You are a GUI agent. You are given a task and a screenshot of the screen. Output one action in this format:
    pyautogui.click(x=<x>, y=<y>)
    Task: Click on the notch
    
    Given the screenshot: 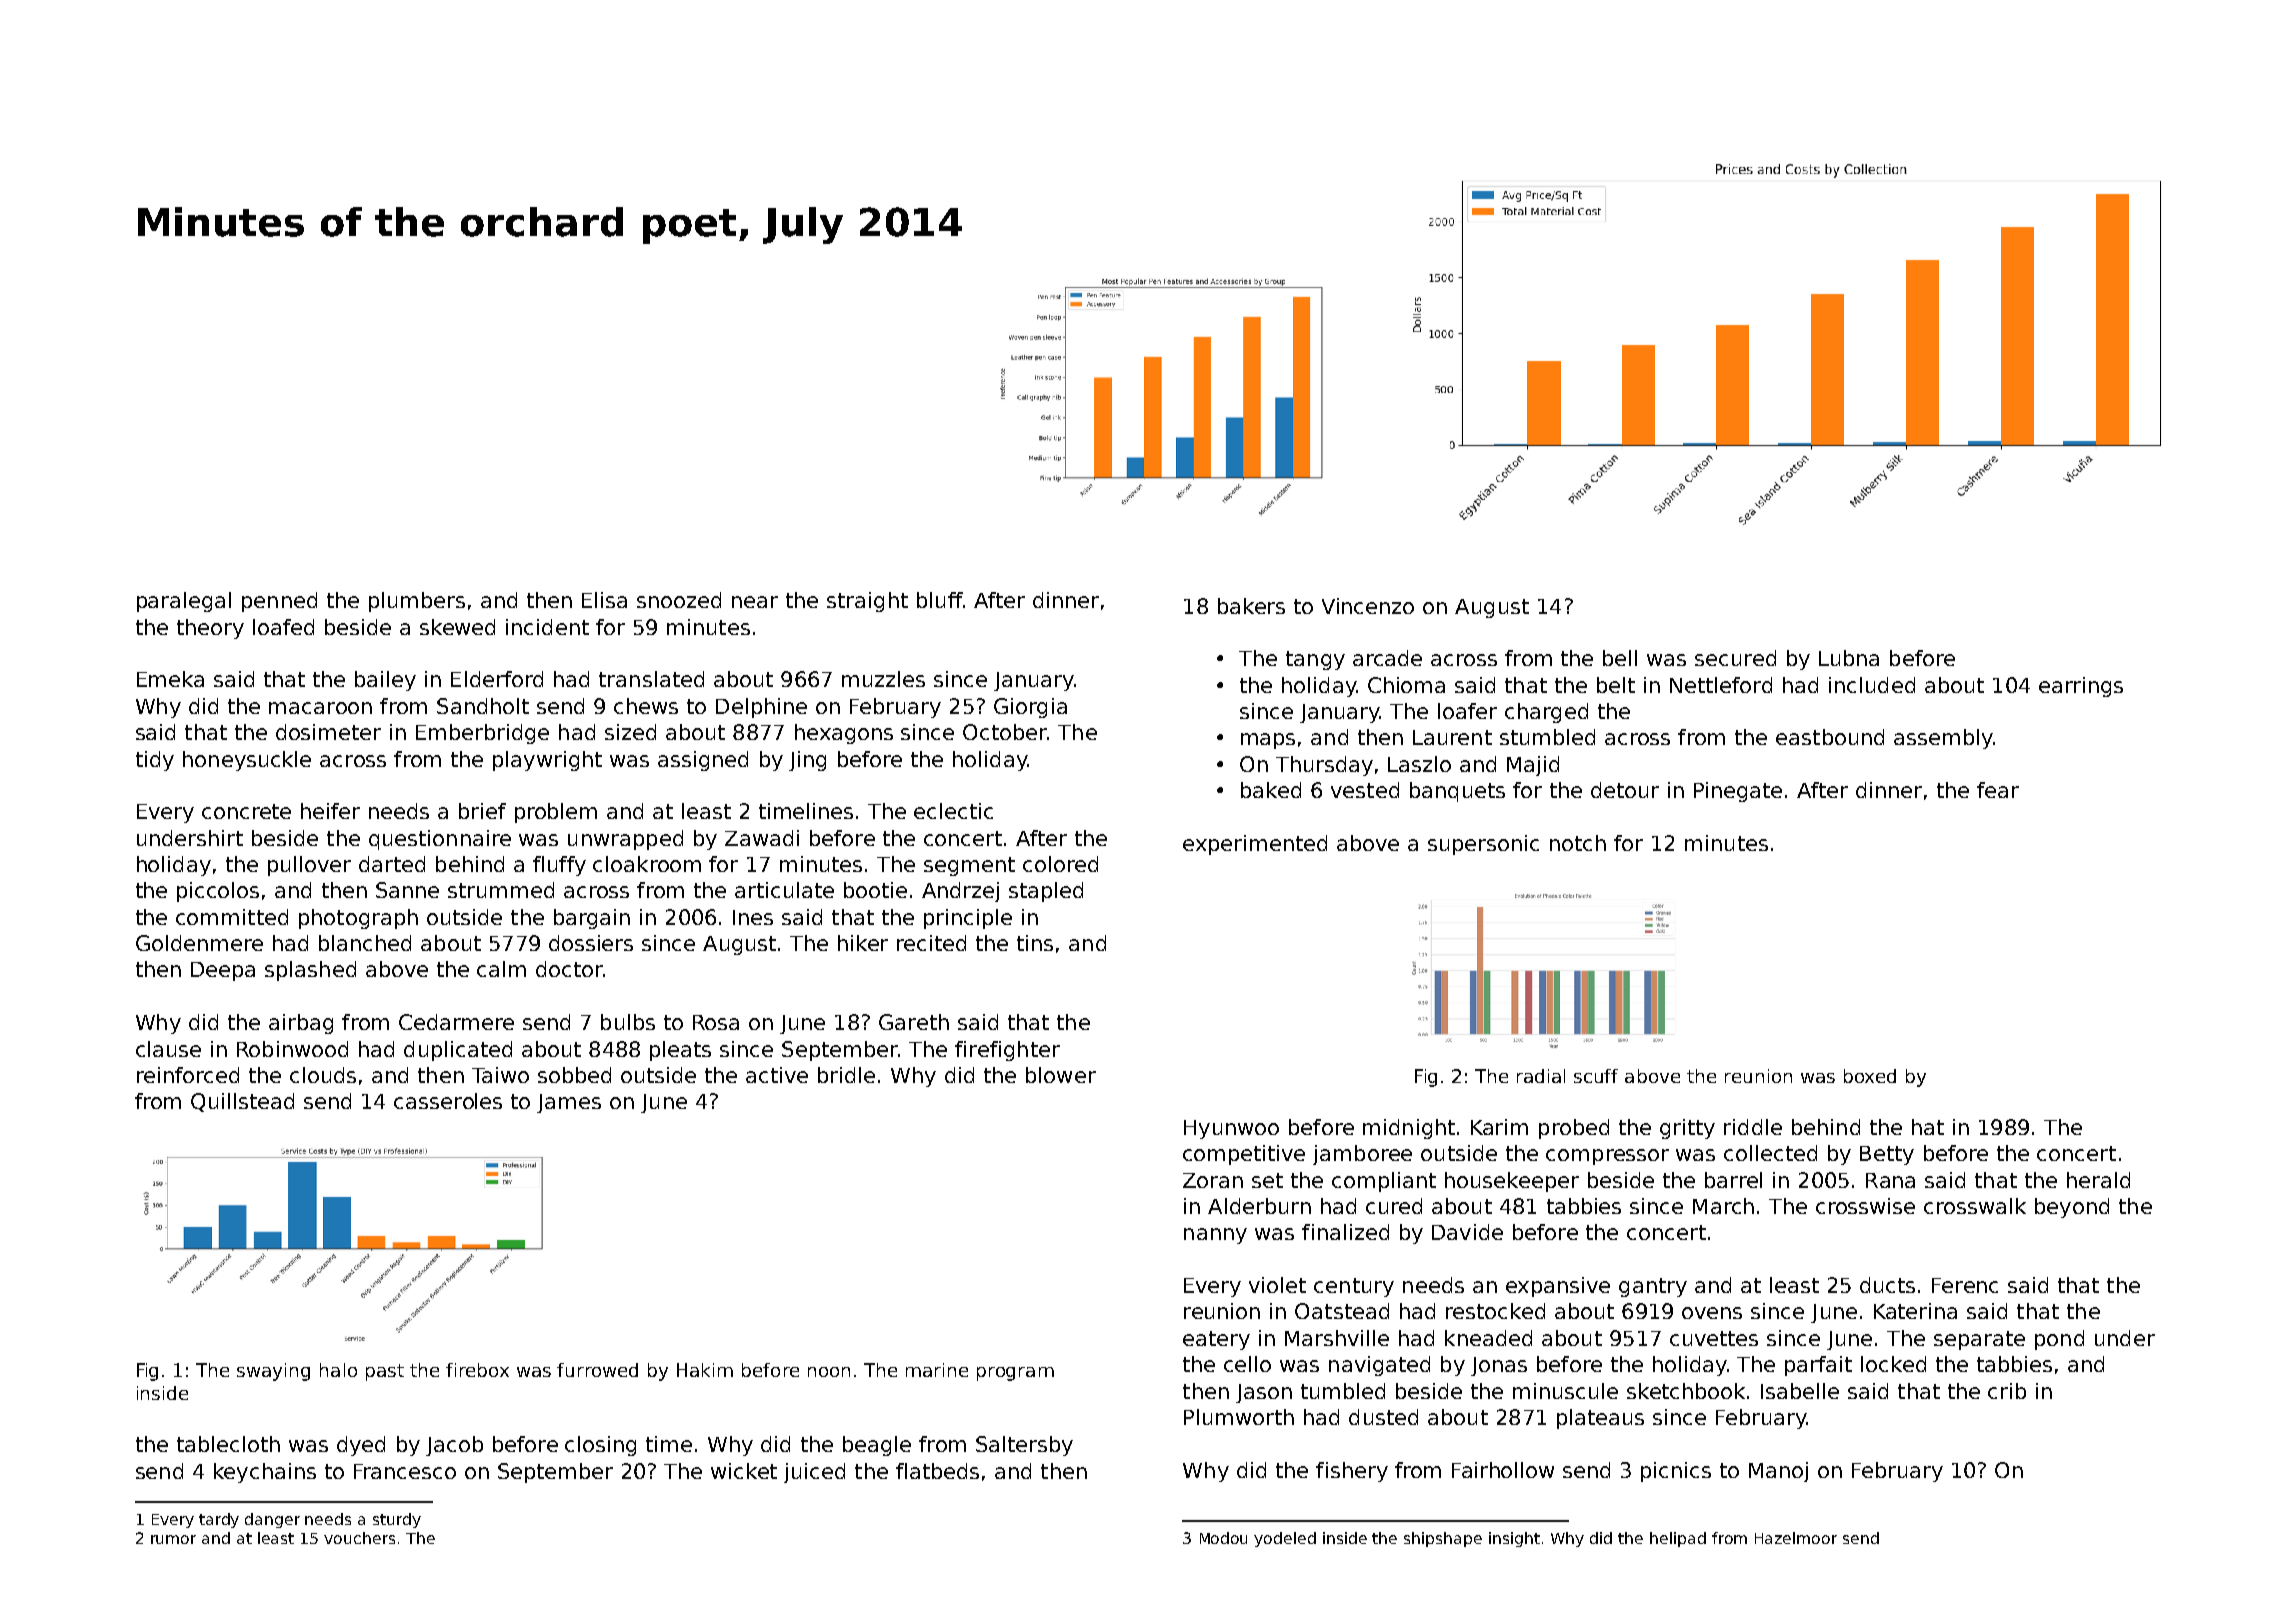 What is the action you would take?
    pyautogui.click(x=1578, y=843)
